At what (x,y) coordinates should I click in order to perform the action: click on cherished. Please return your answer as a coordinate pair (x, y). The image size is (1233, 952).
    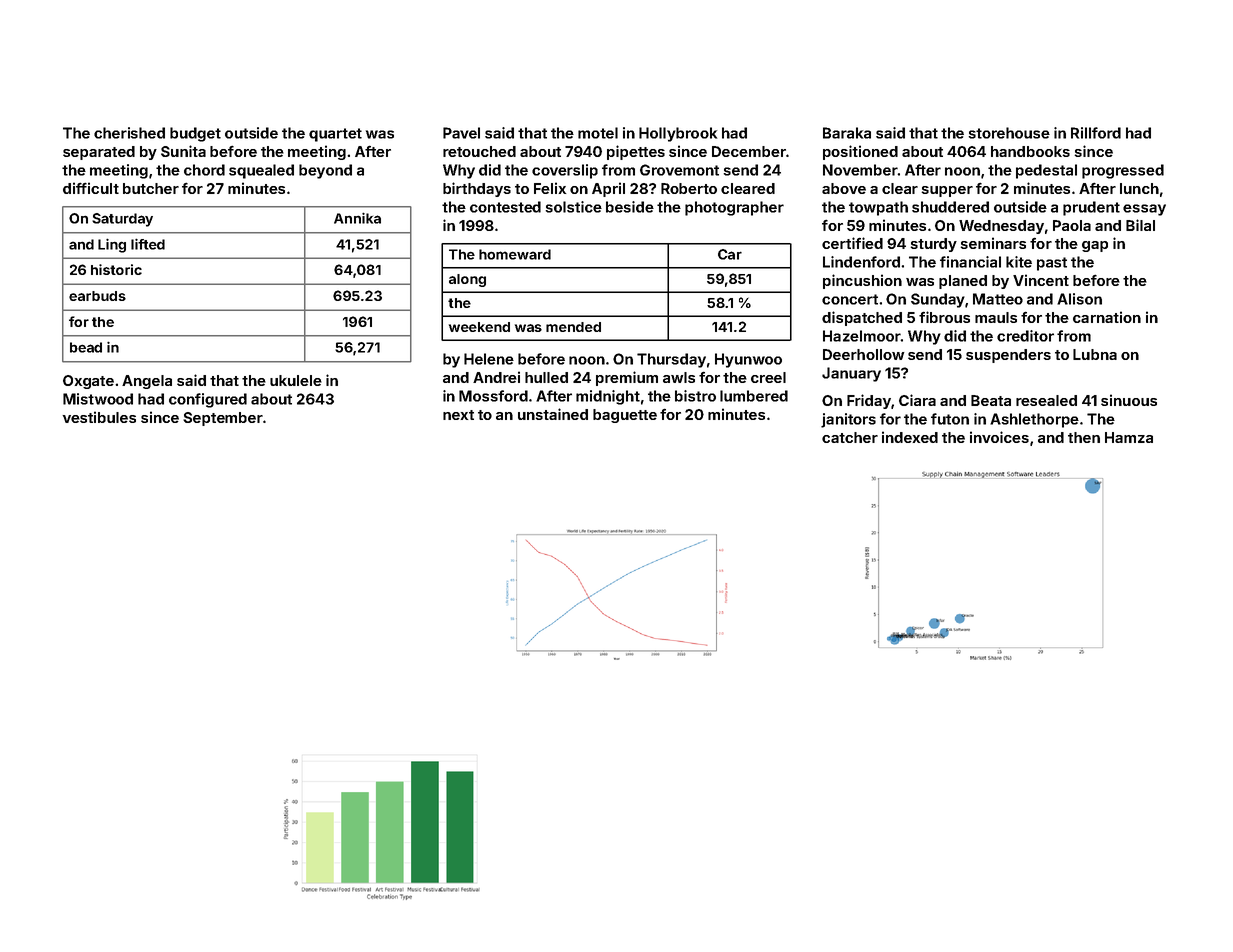
    Looking at the image, I should click on (129, 133).
